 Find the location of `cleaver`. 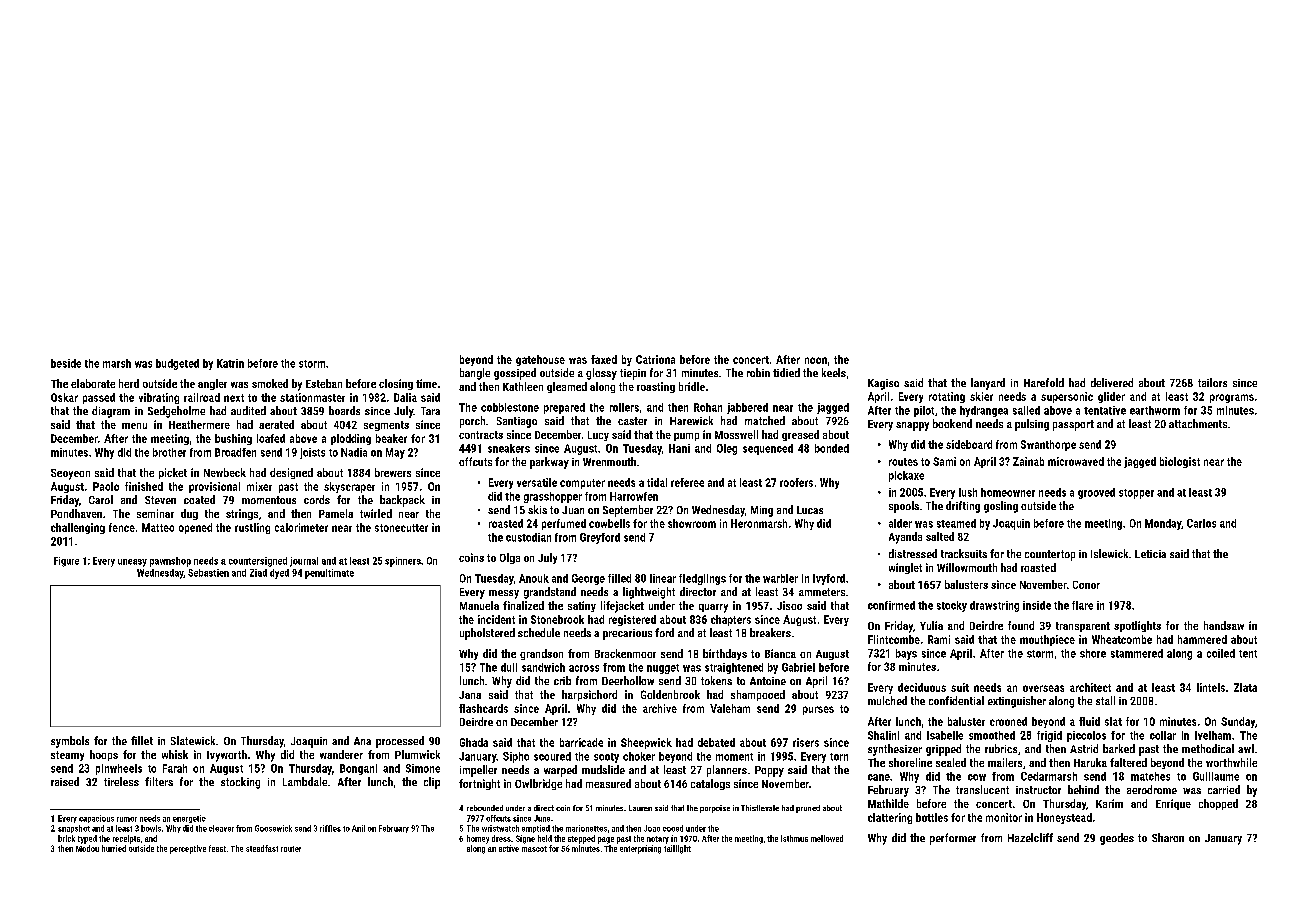

cleaver is located at coordinates (221, 828).
